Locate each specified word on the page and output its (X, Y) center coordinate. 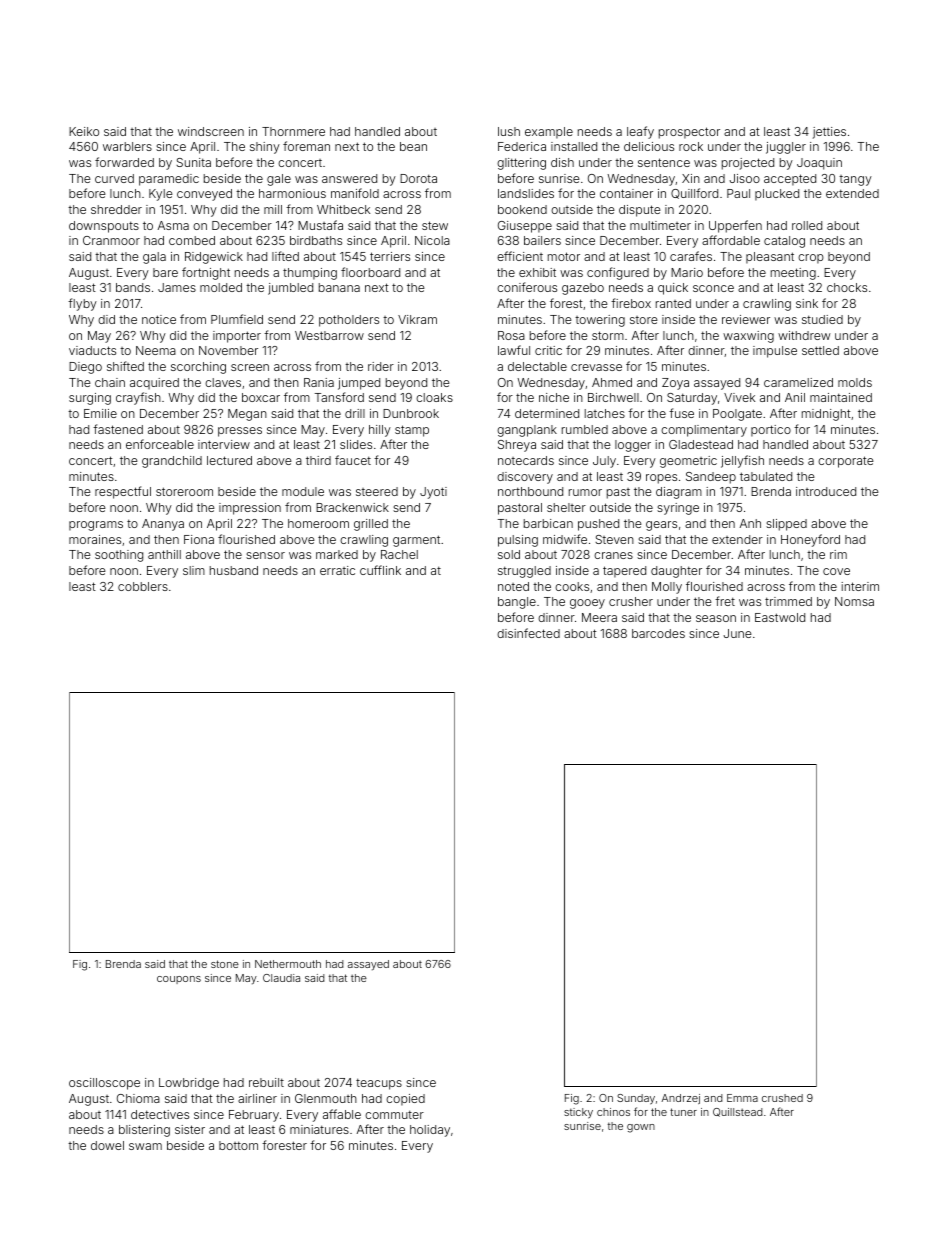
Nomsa (854, 601)
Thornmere (293, 131)
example (549, 133)
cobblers (143, 586)
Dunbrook (411, 413)
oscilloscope (104, 1084)
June (737, 633)
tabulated (766, 476)
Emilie (100, 413)
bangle (517, 603)
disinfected (528, 633)
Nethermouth (288, 964)
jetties (829, 133)
